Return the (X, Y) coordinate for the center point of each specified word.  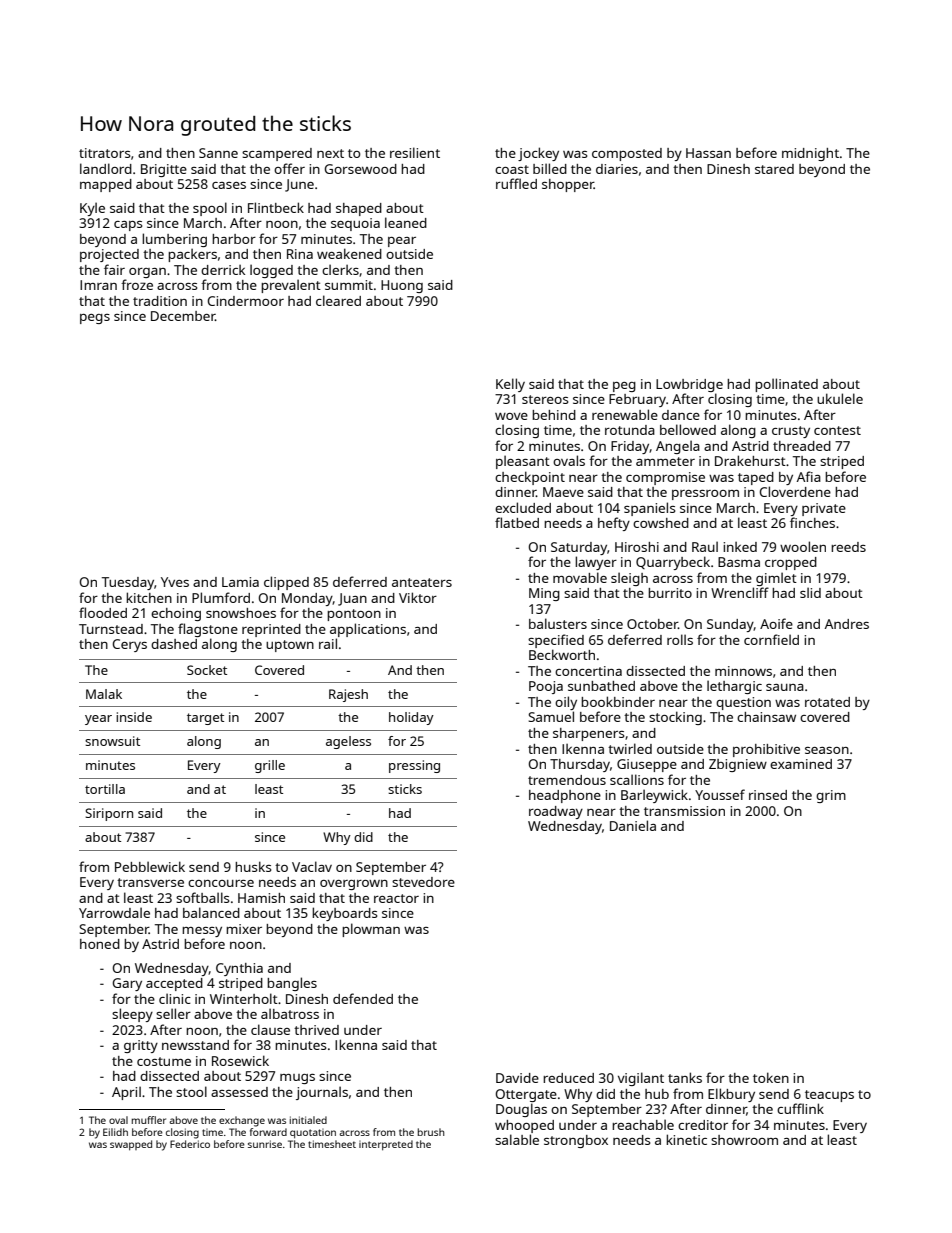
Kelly (510, 385)
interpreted (386, 1145)
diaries (617, 169)
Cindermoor (245, 301)
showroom (744, 1140)
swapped (131, 1145)
